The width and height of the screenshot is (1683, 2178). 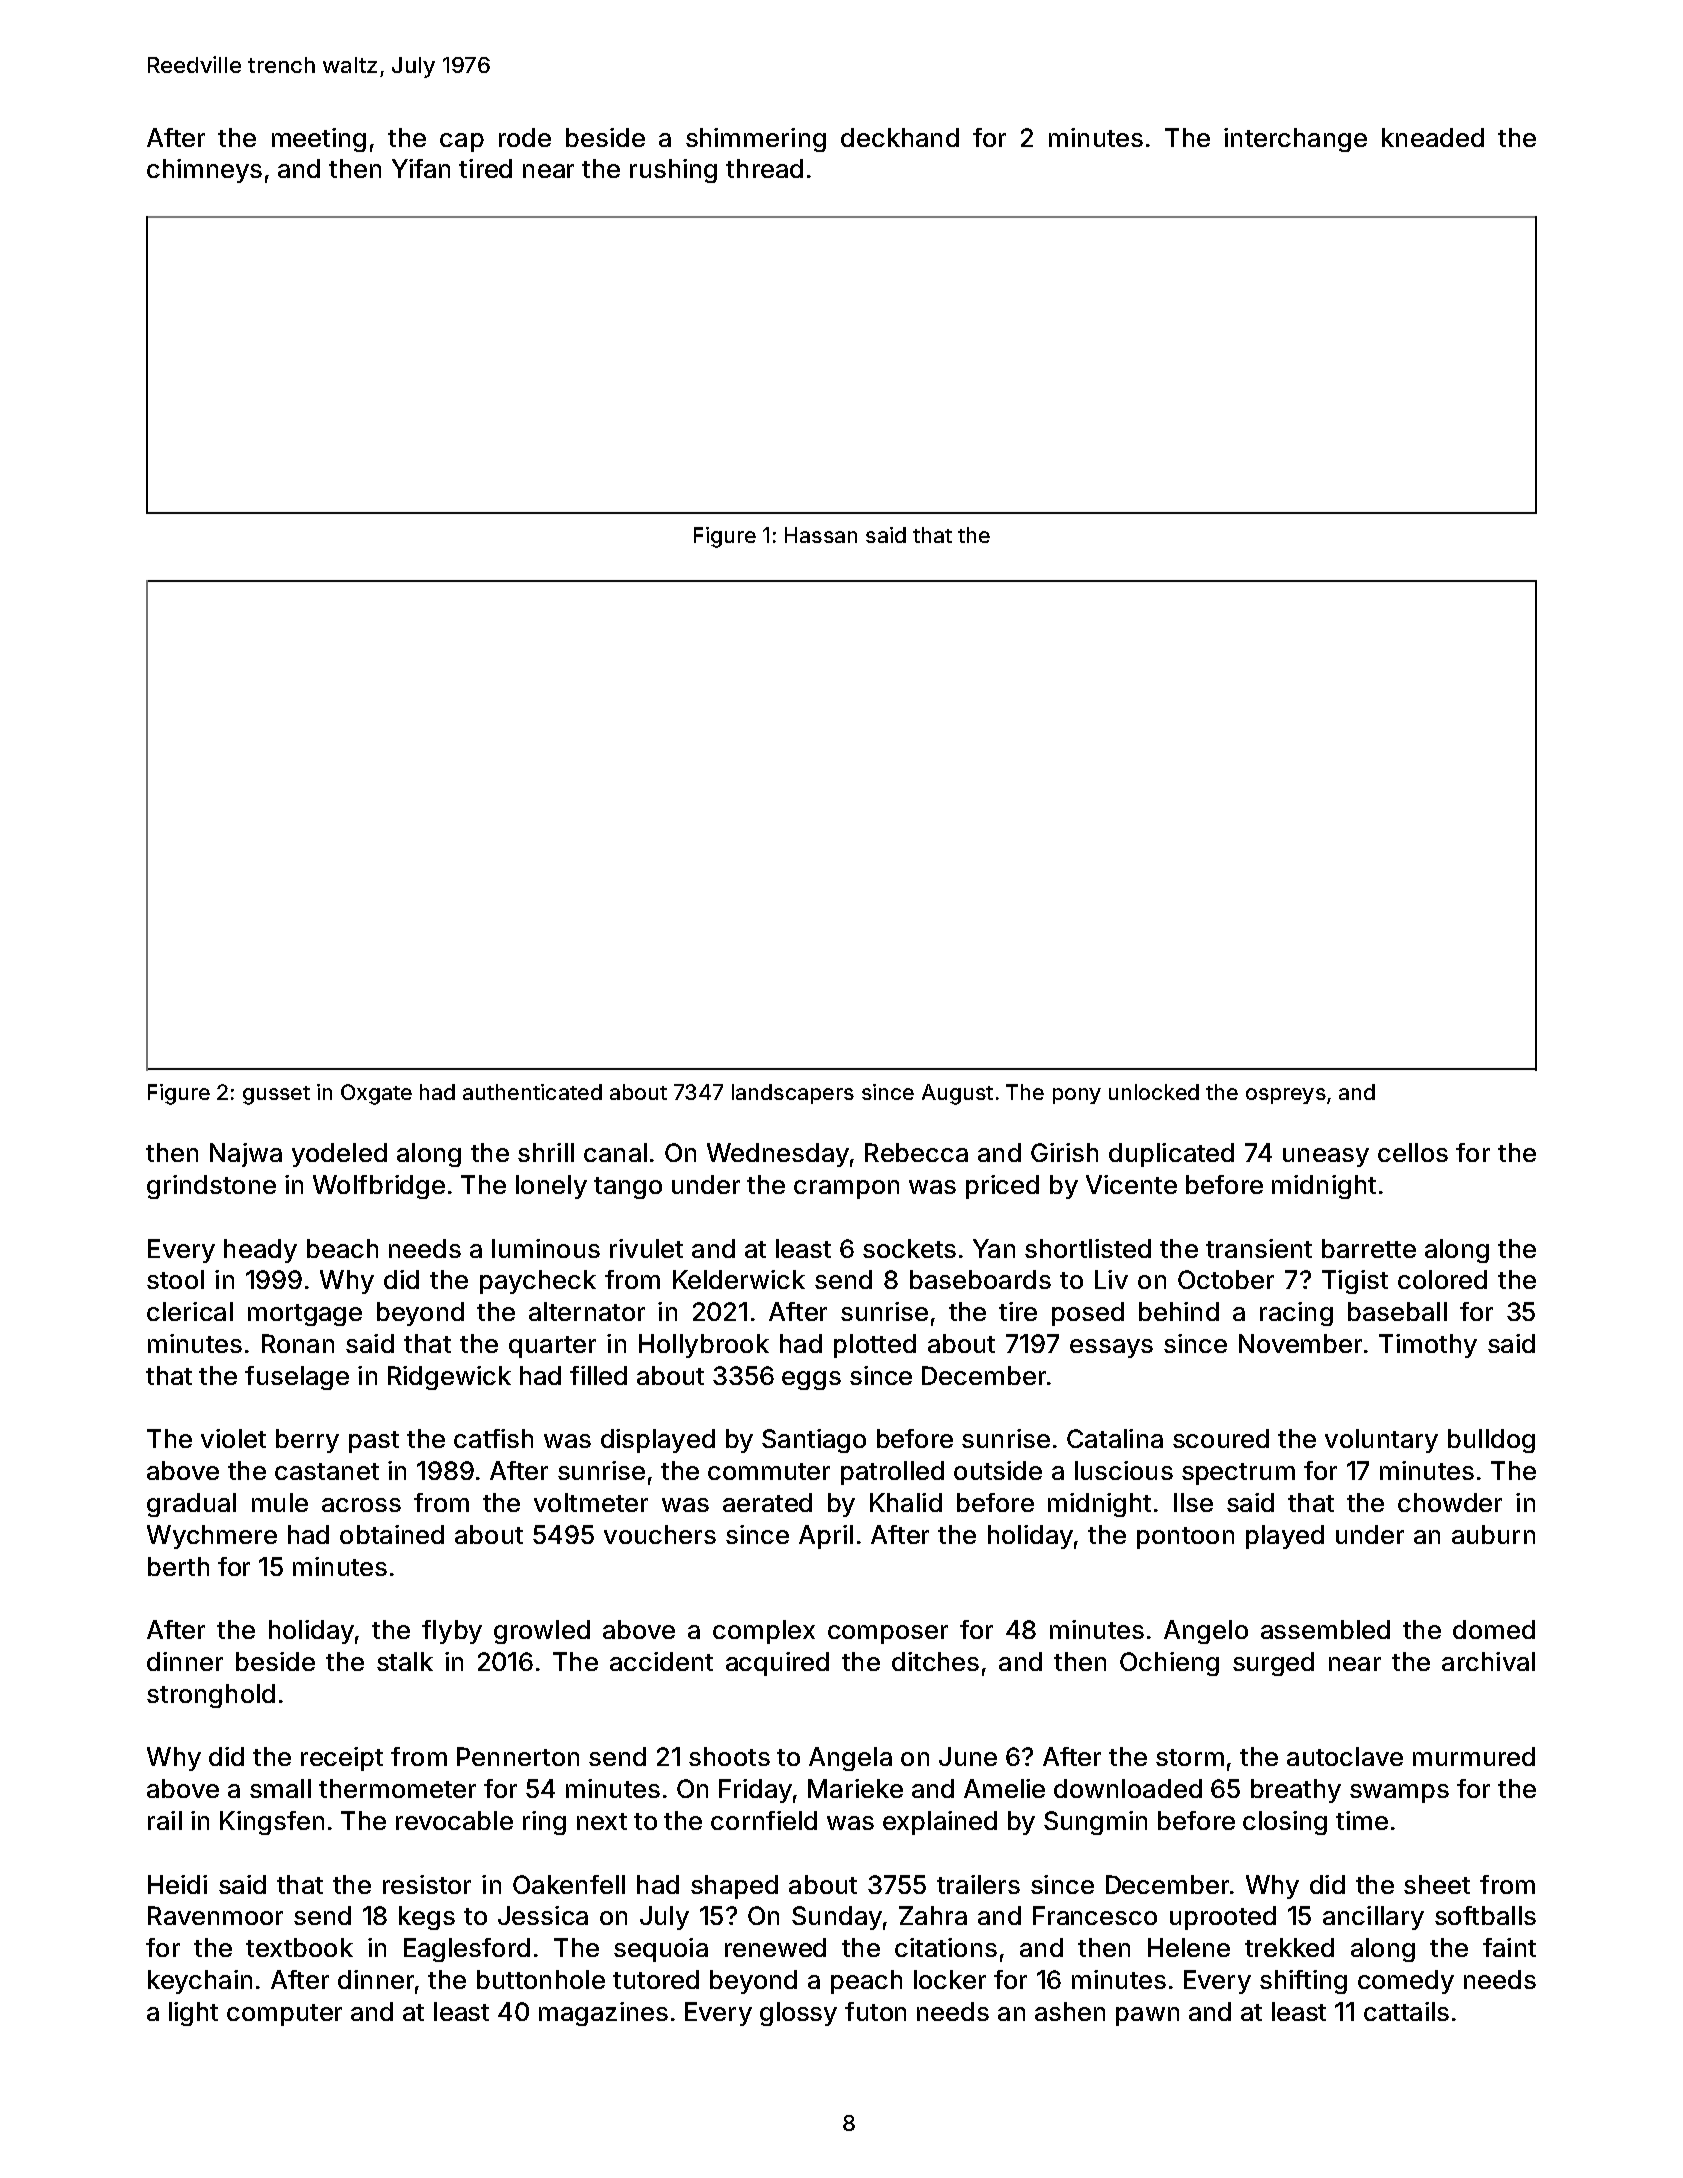 I want to click on luminous, so click(x=546, y=1248).
